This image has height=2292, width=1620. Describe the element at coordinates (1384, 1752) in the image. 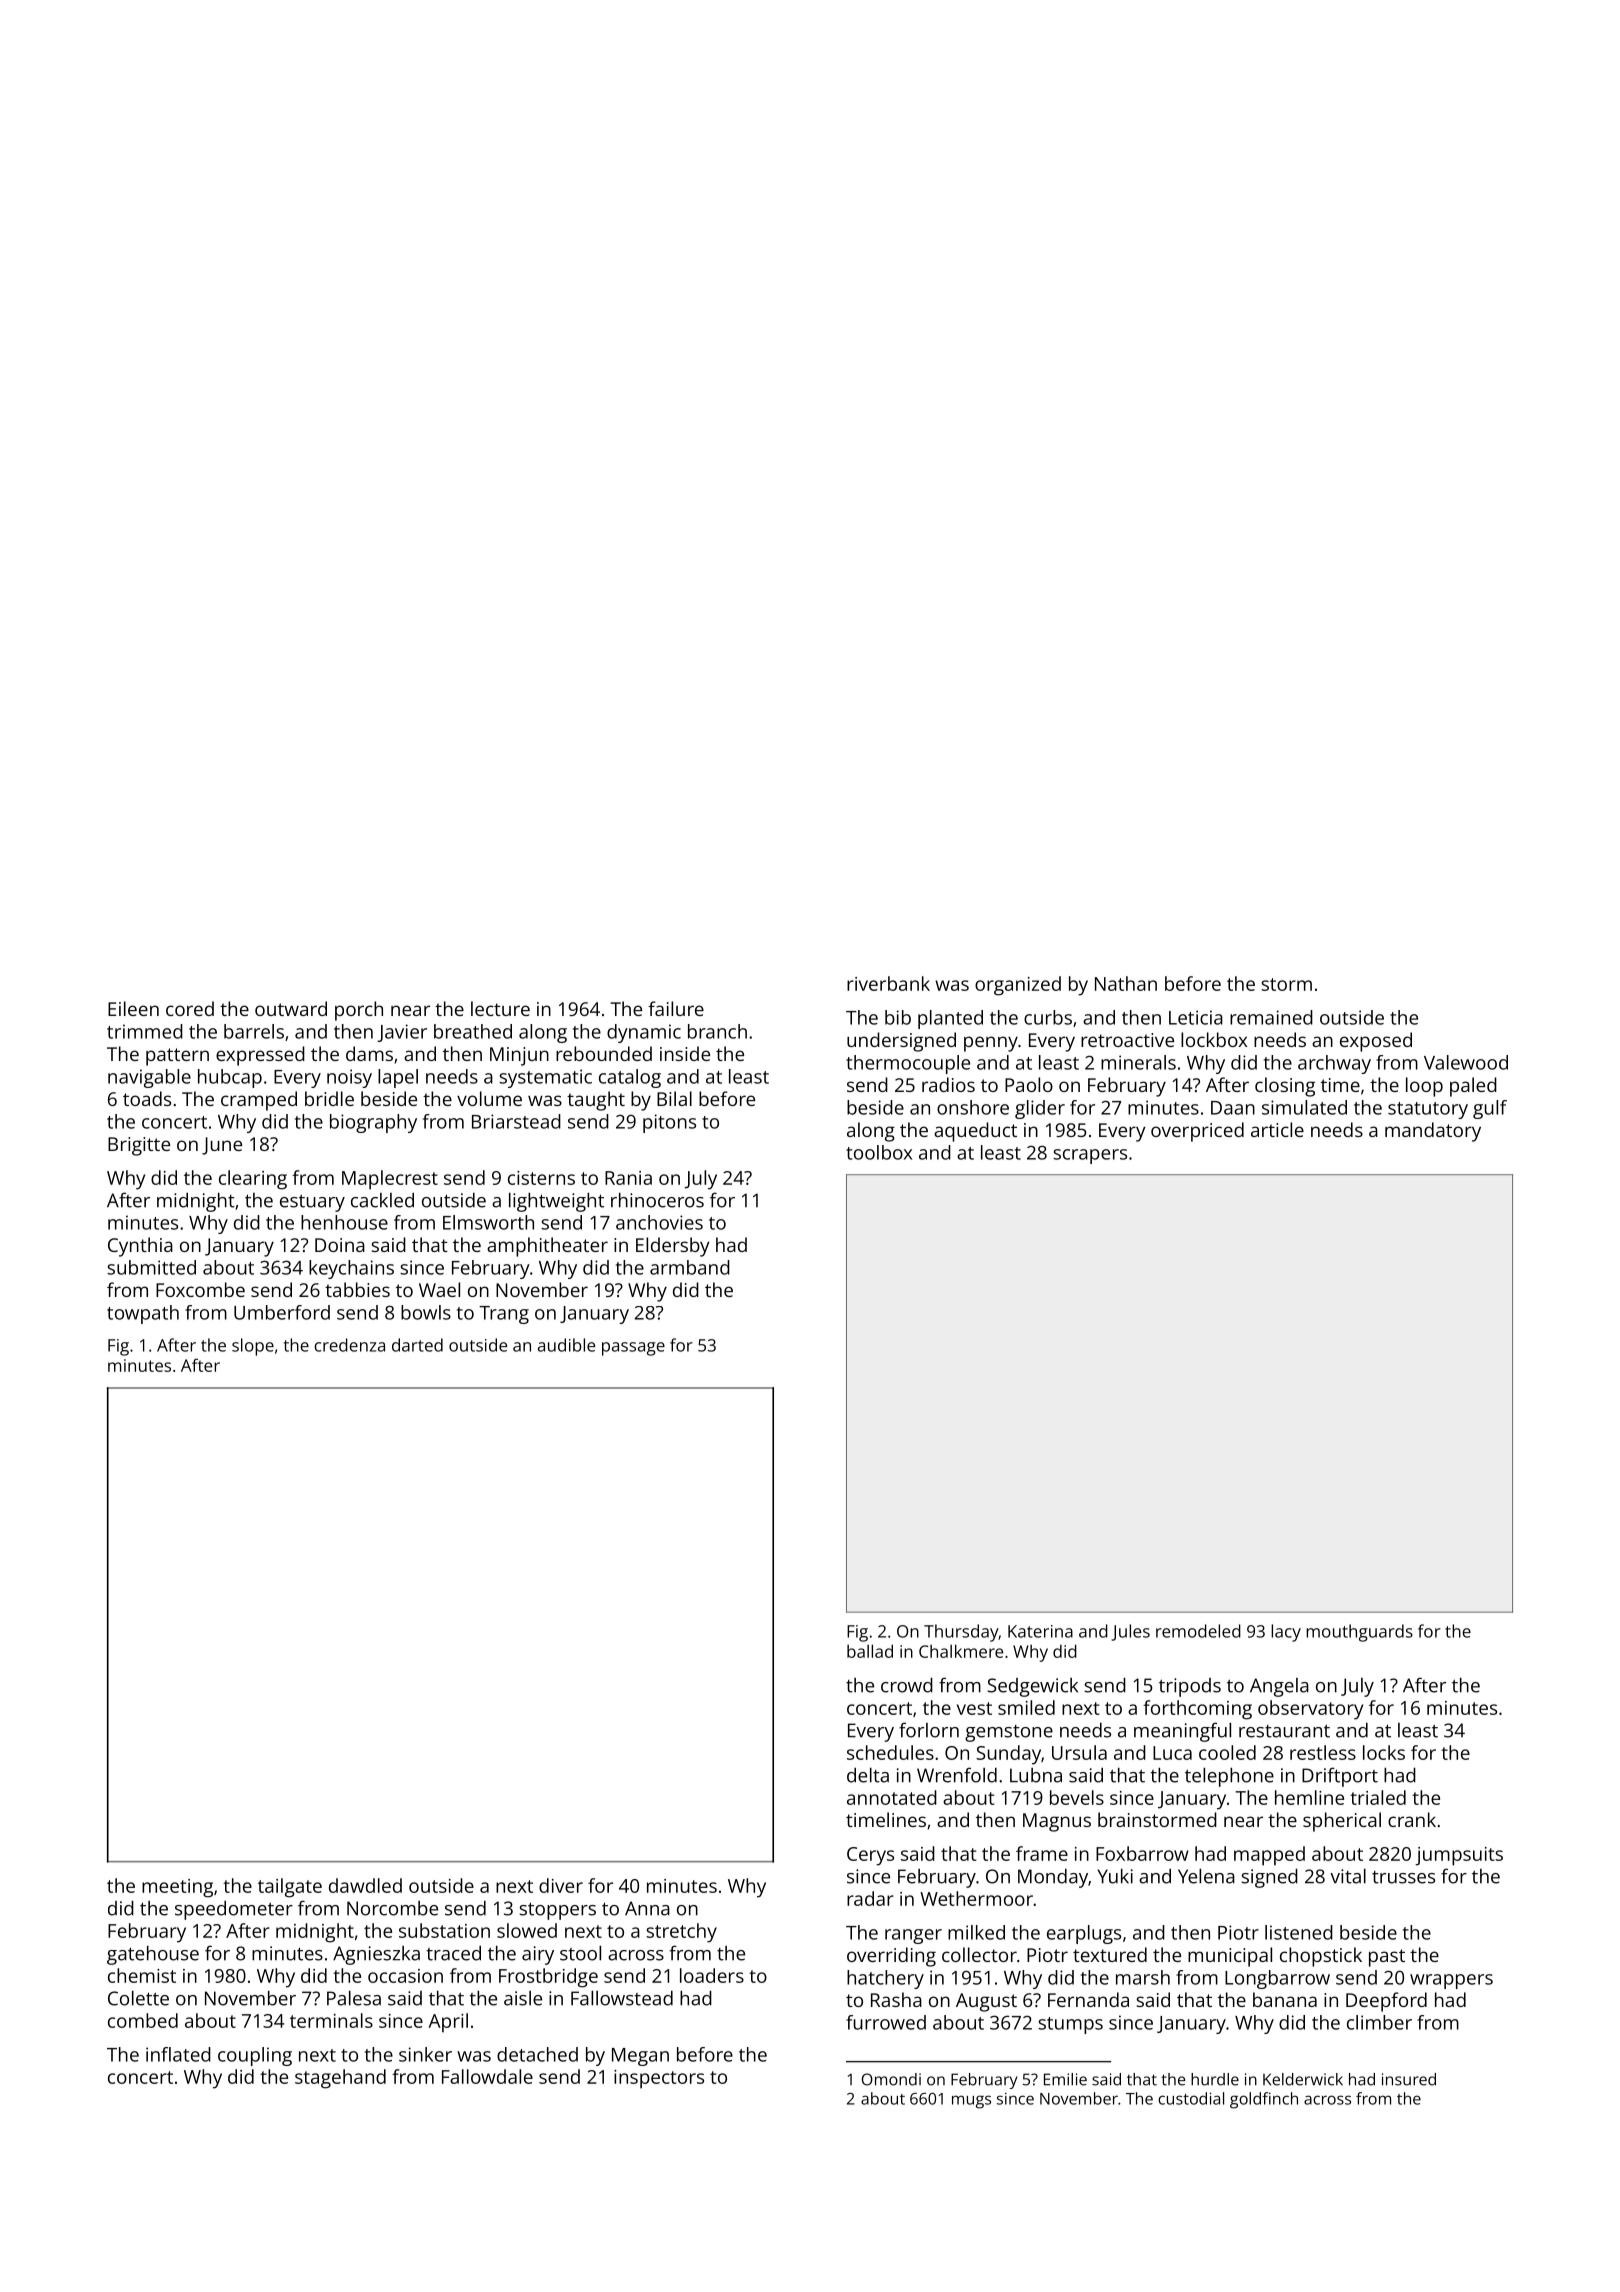

I see `locks` at that location.
